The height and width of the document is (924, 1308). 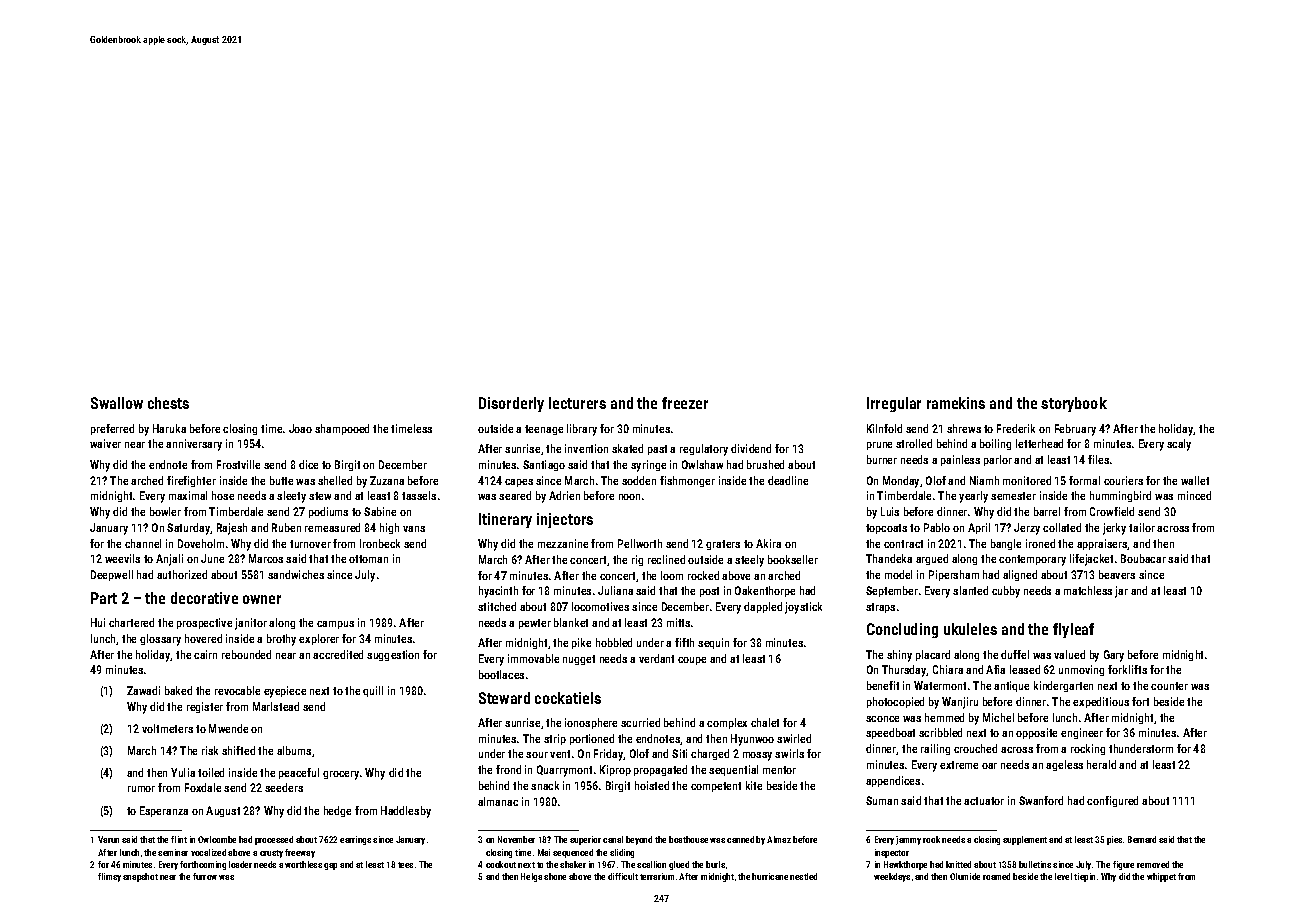 What do you see at coordinates (380, 511) in the document?
I see `Sabine` at bounding box center [380, 511].
